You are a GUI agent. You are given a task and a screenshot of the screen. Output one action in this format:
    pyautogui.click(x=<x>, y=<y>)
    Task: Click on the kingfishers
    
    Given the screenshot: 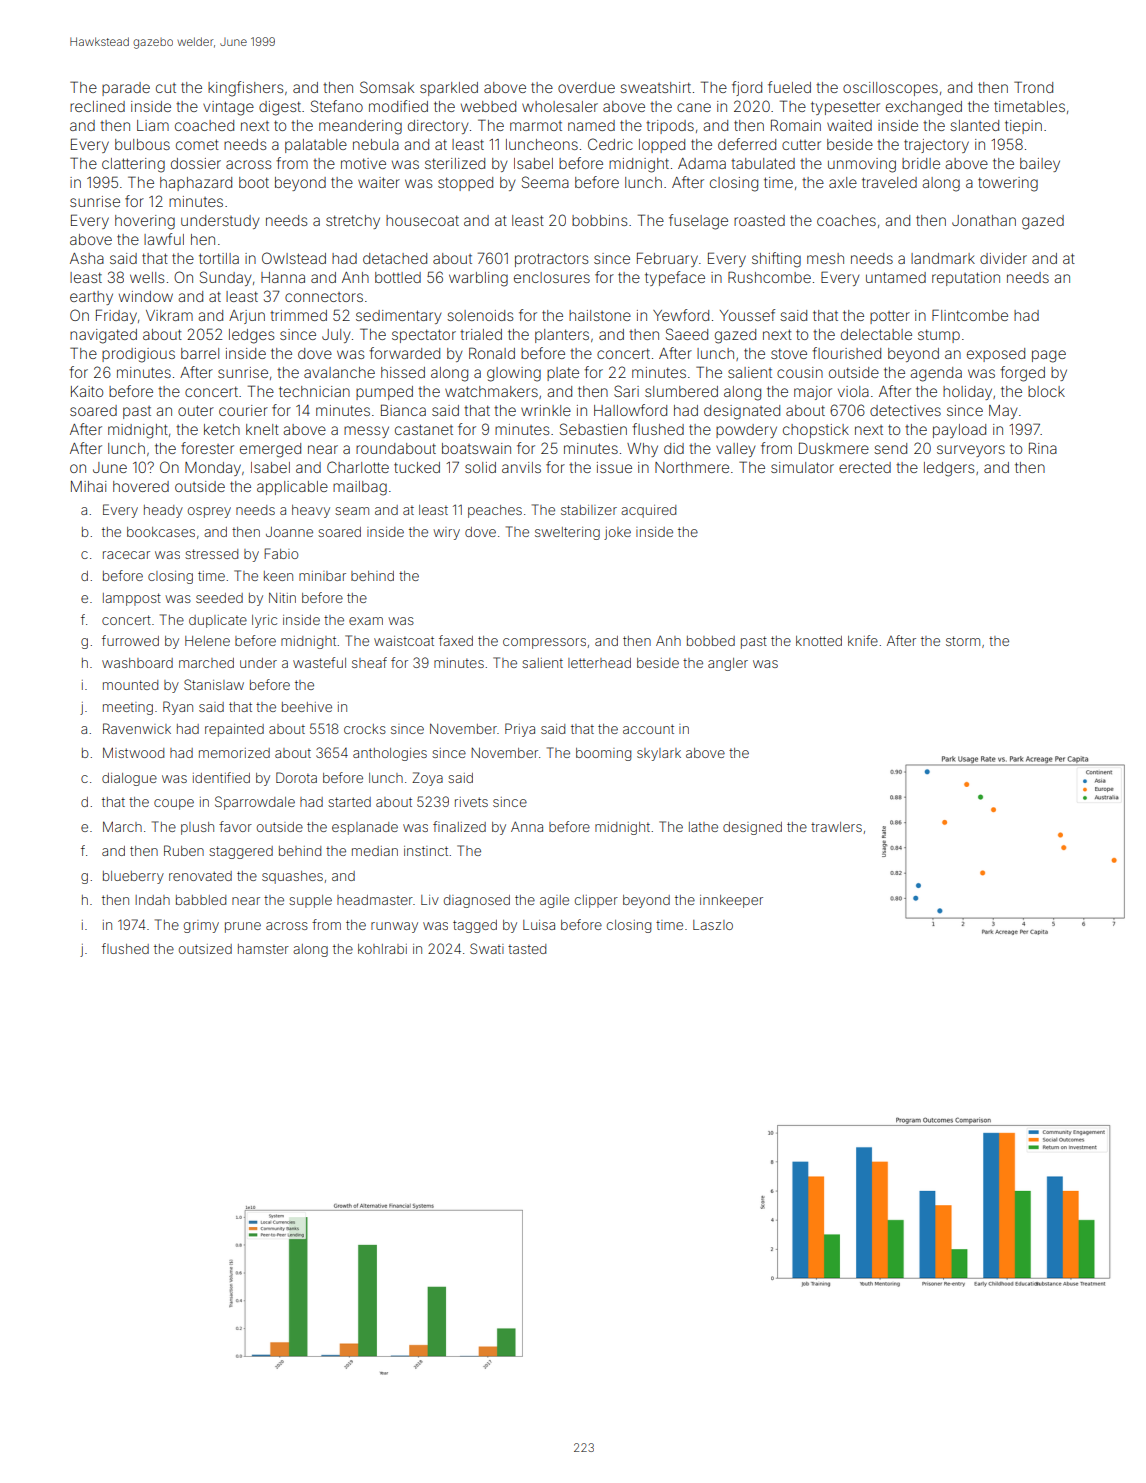 What is the action you would take?
    pyautogui.click(x=245, y=89)
